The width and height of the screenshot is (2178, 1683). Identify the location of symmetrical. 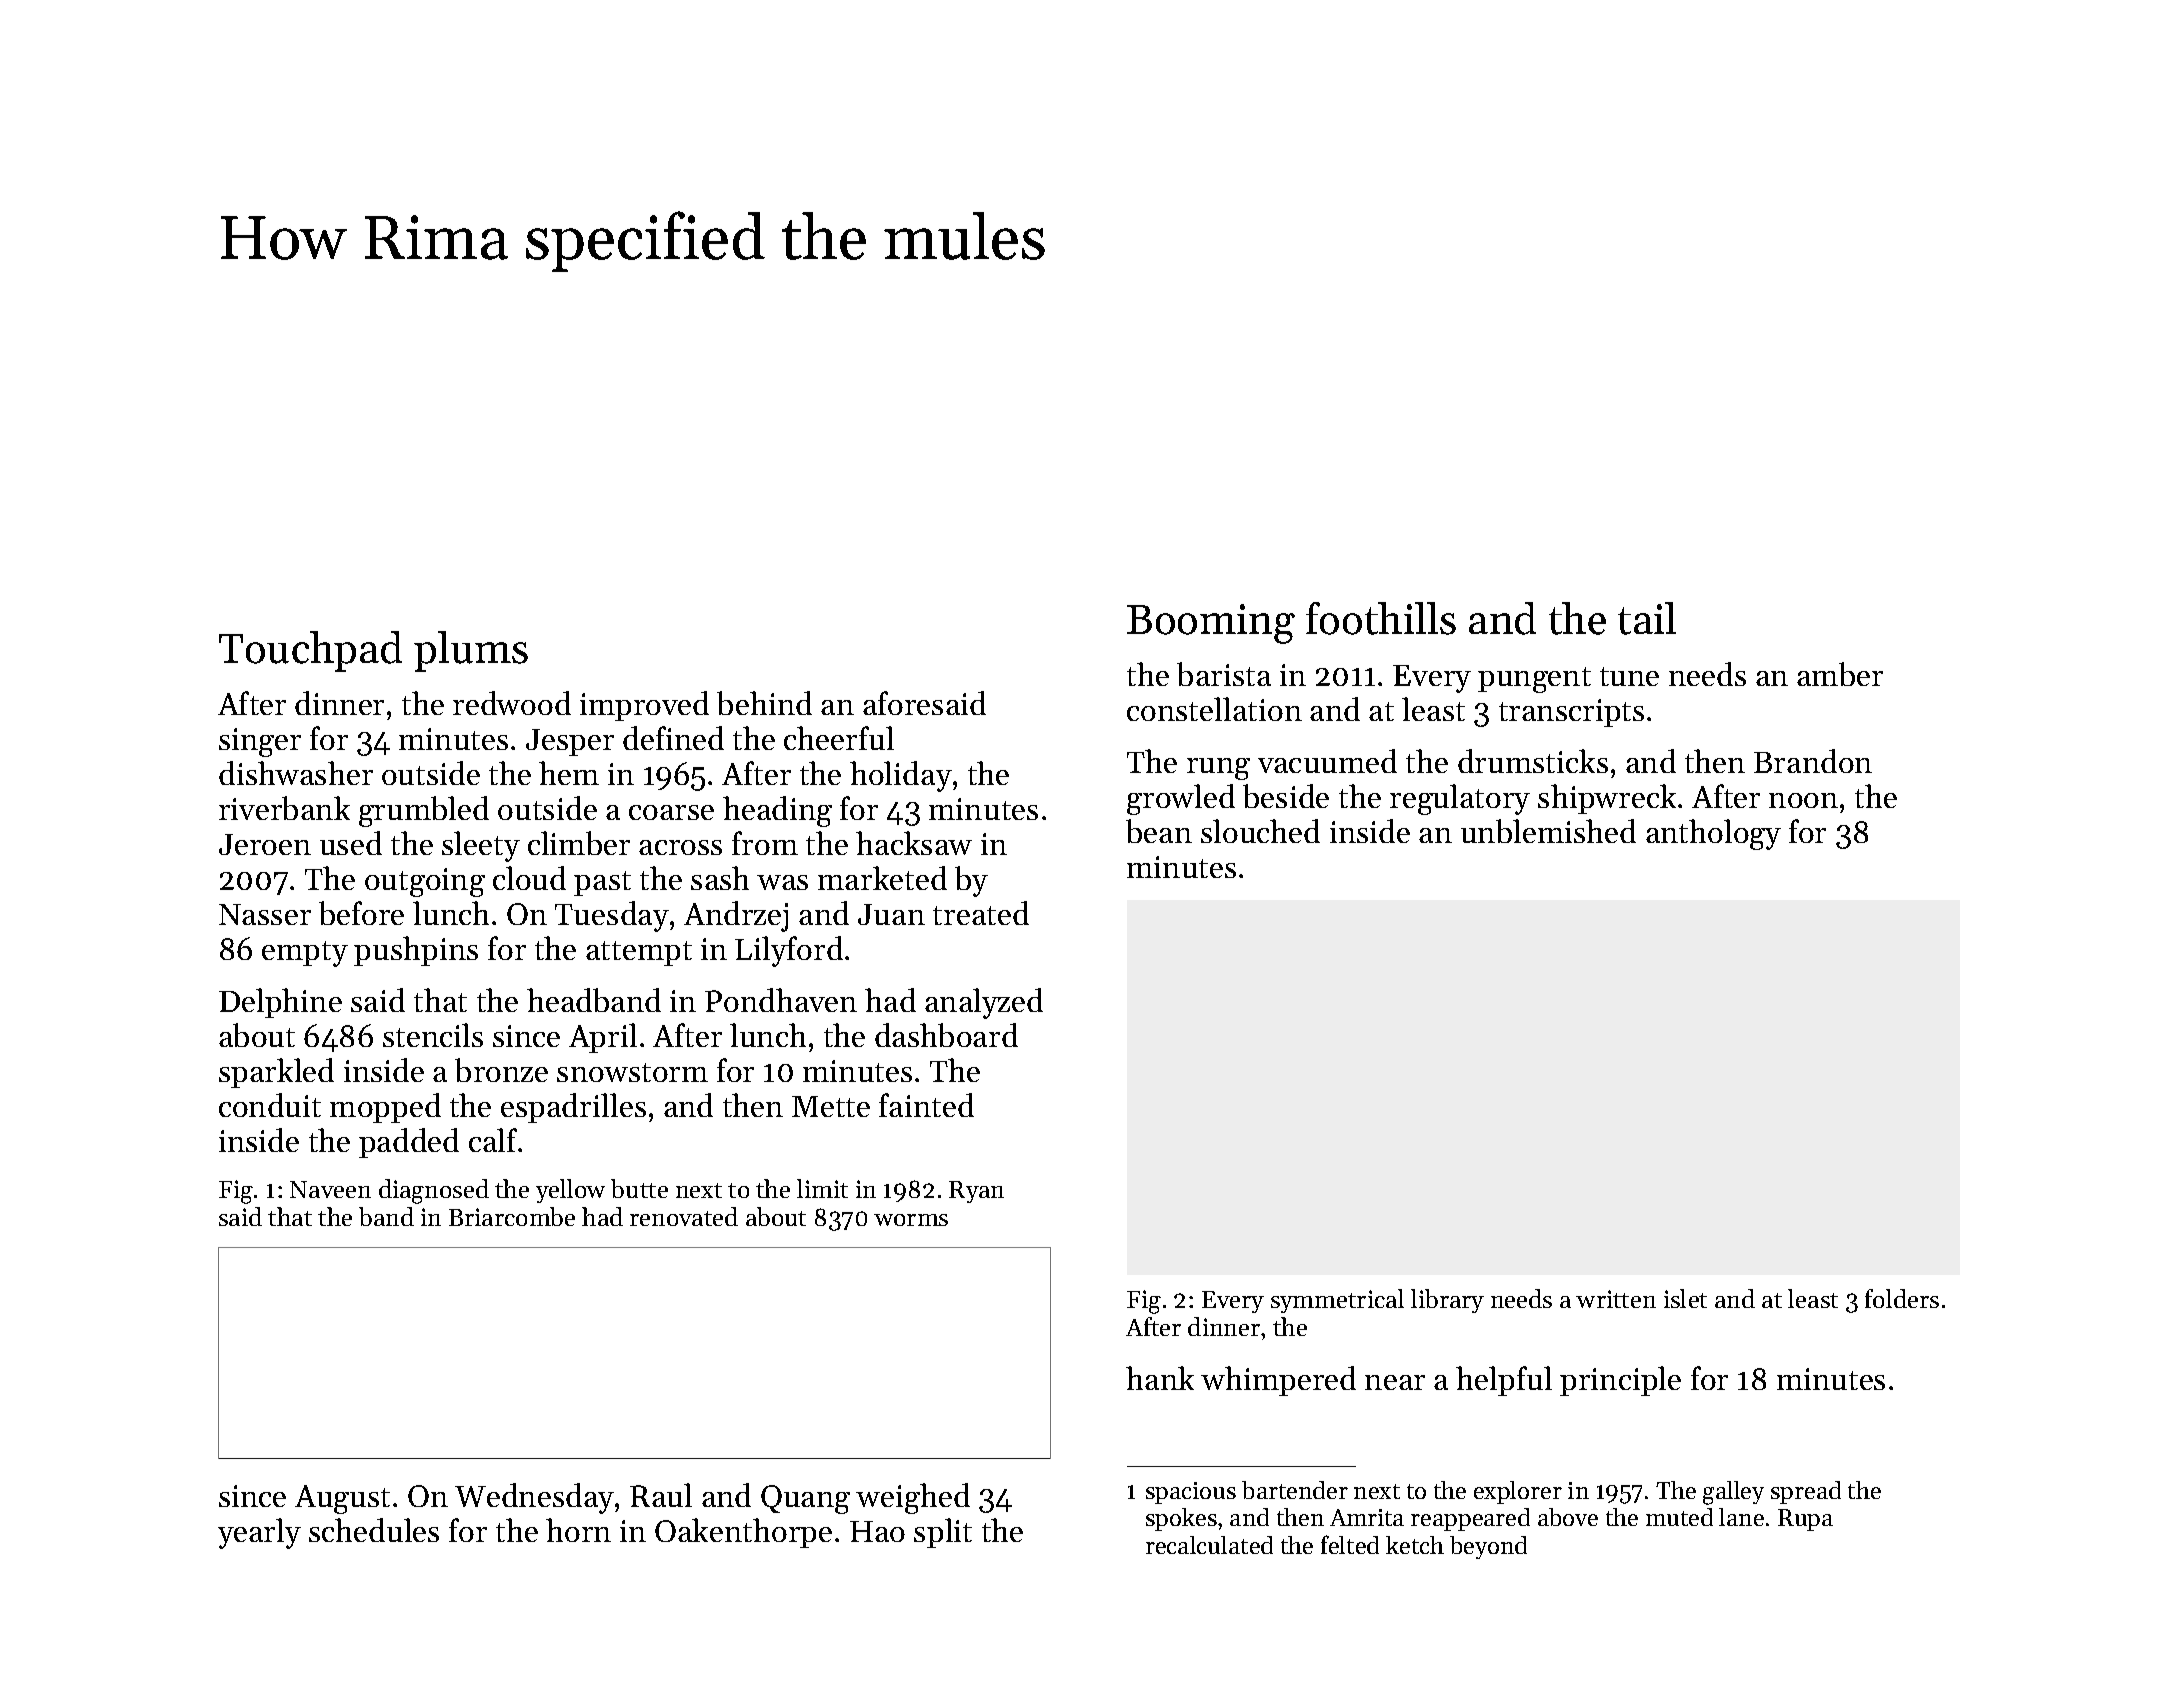
(1337, 1301).
